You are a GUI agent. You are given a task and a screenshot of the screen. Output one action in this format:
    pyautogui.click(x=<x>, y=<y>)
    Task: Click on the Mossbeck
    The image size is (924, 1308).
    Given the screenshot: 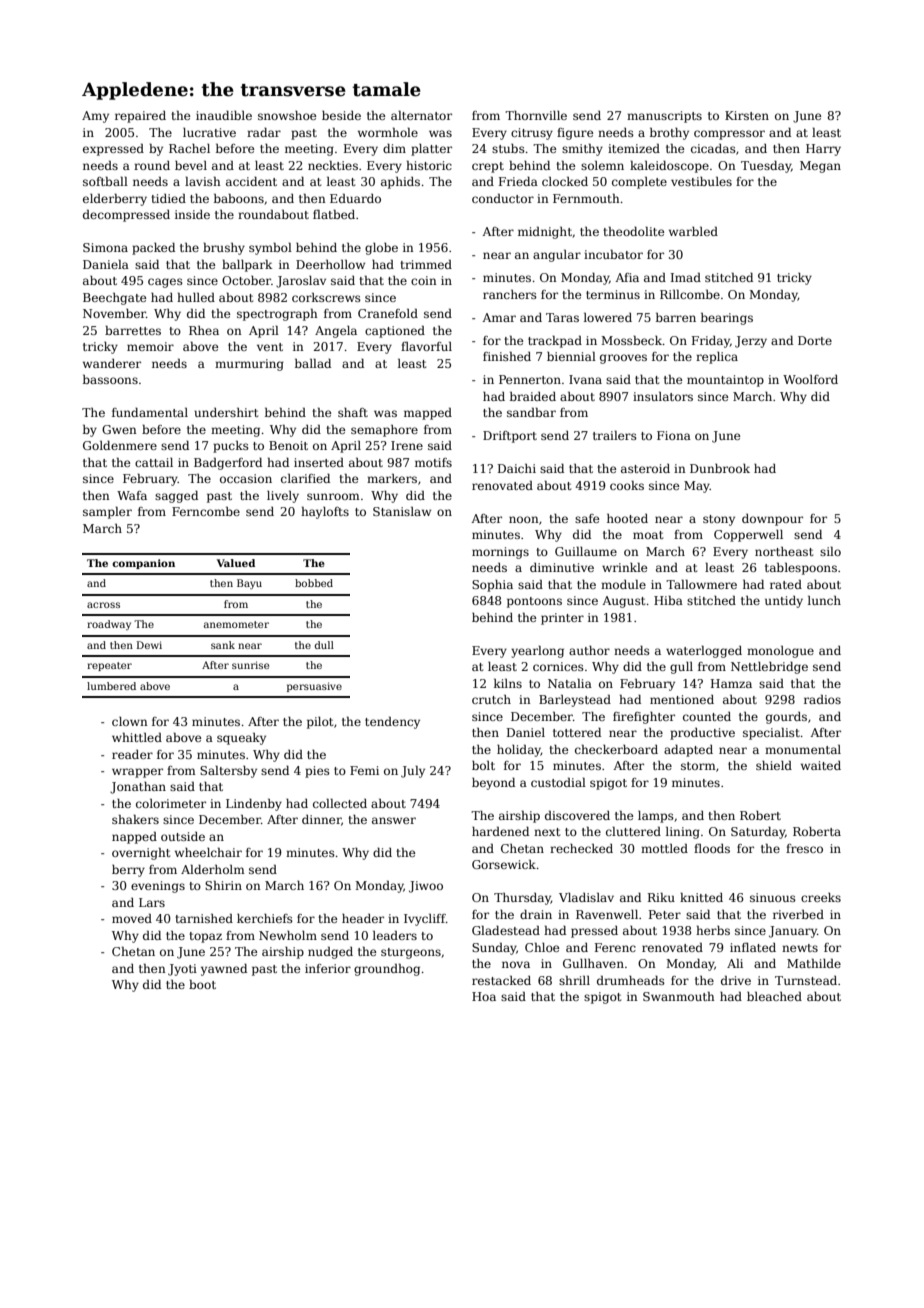 What is the action you would take?
    pyautogui.click(x=632, y=340)
